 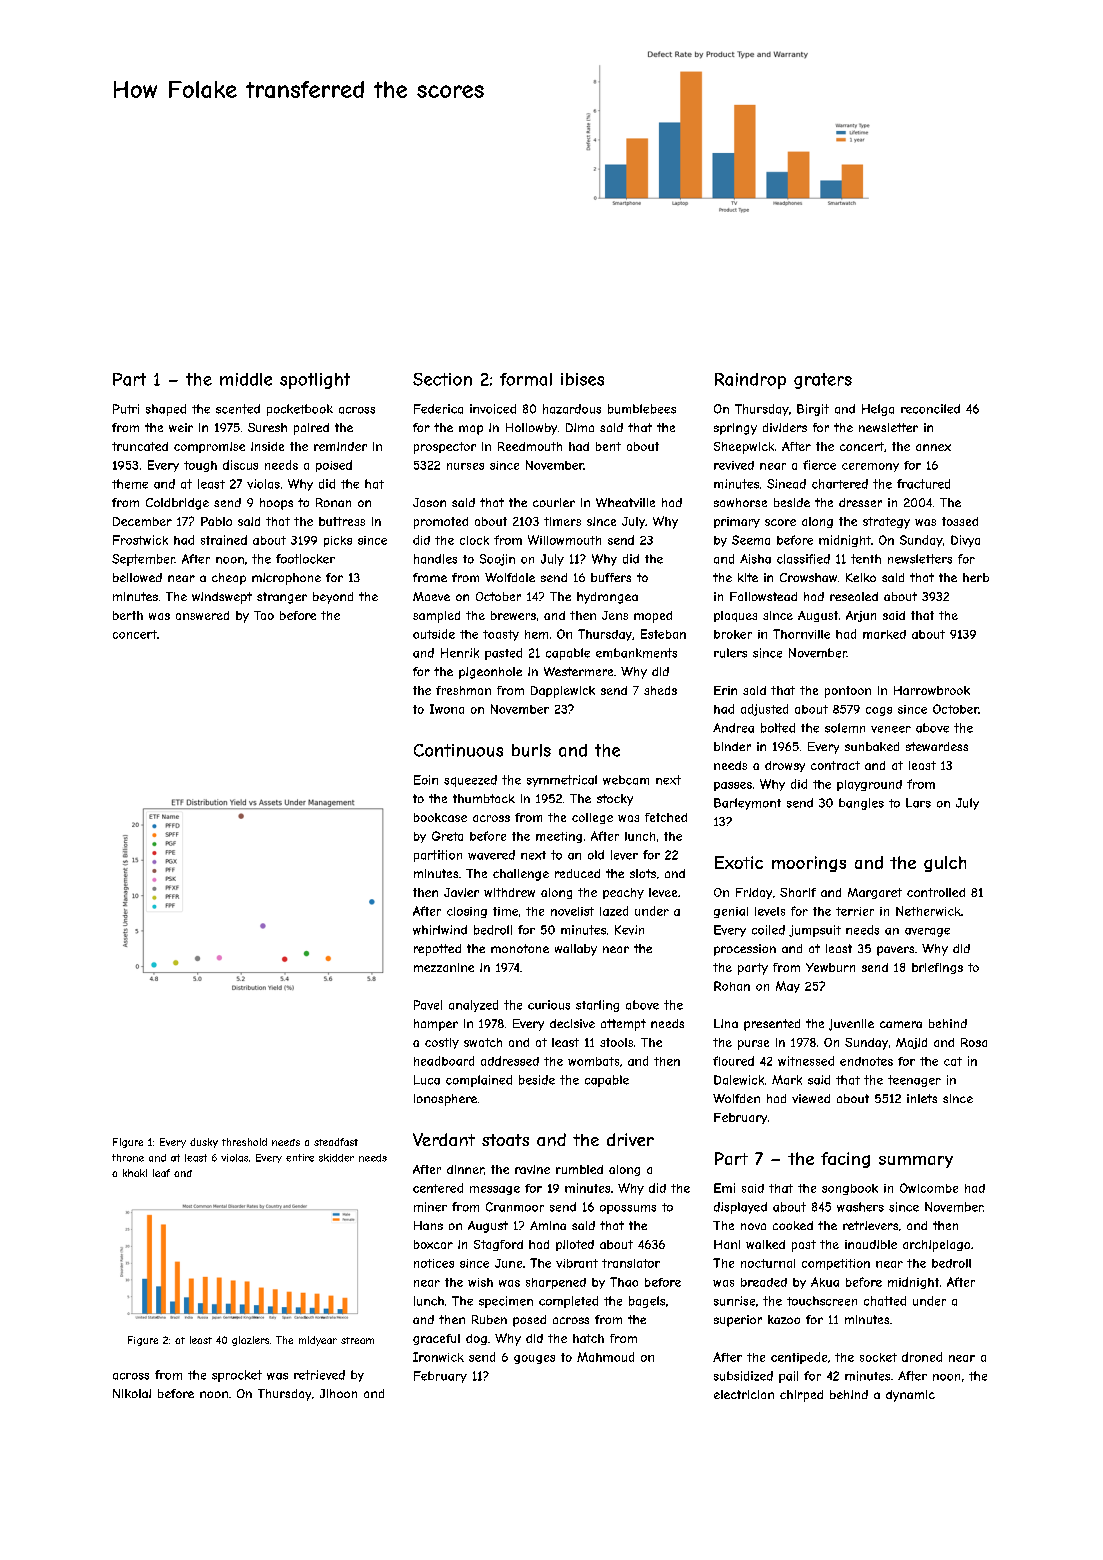 I want to click on notices, so click(x=434, y=1263).
